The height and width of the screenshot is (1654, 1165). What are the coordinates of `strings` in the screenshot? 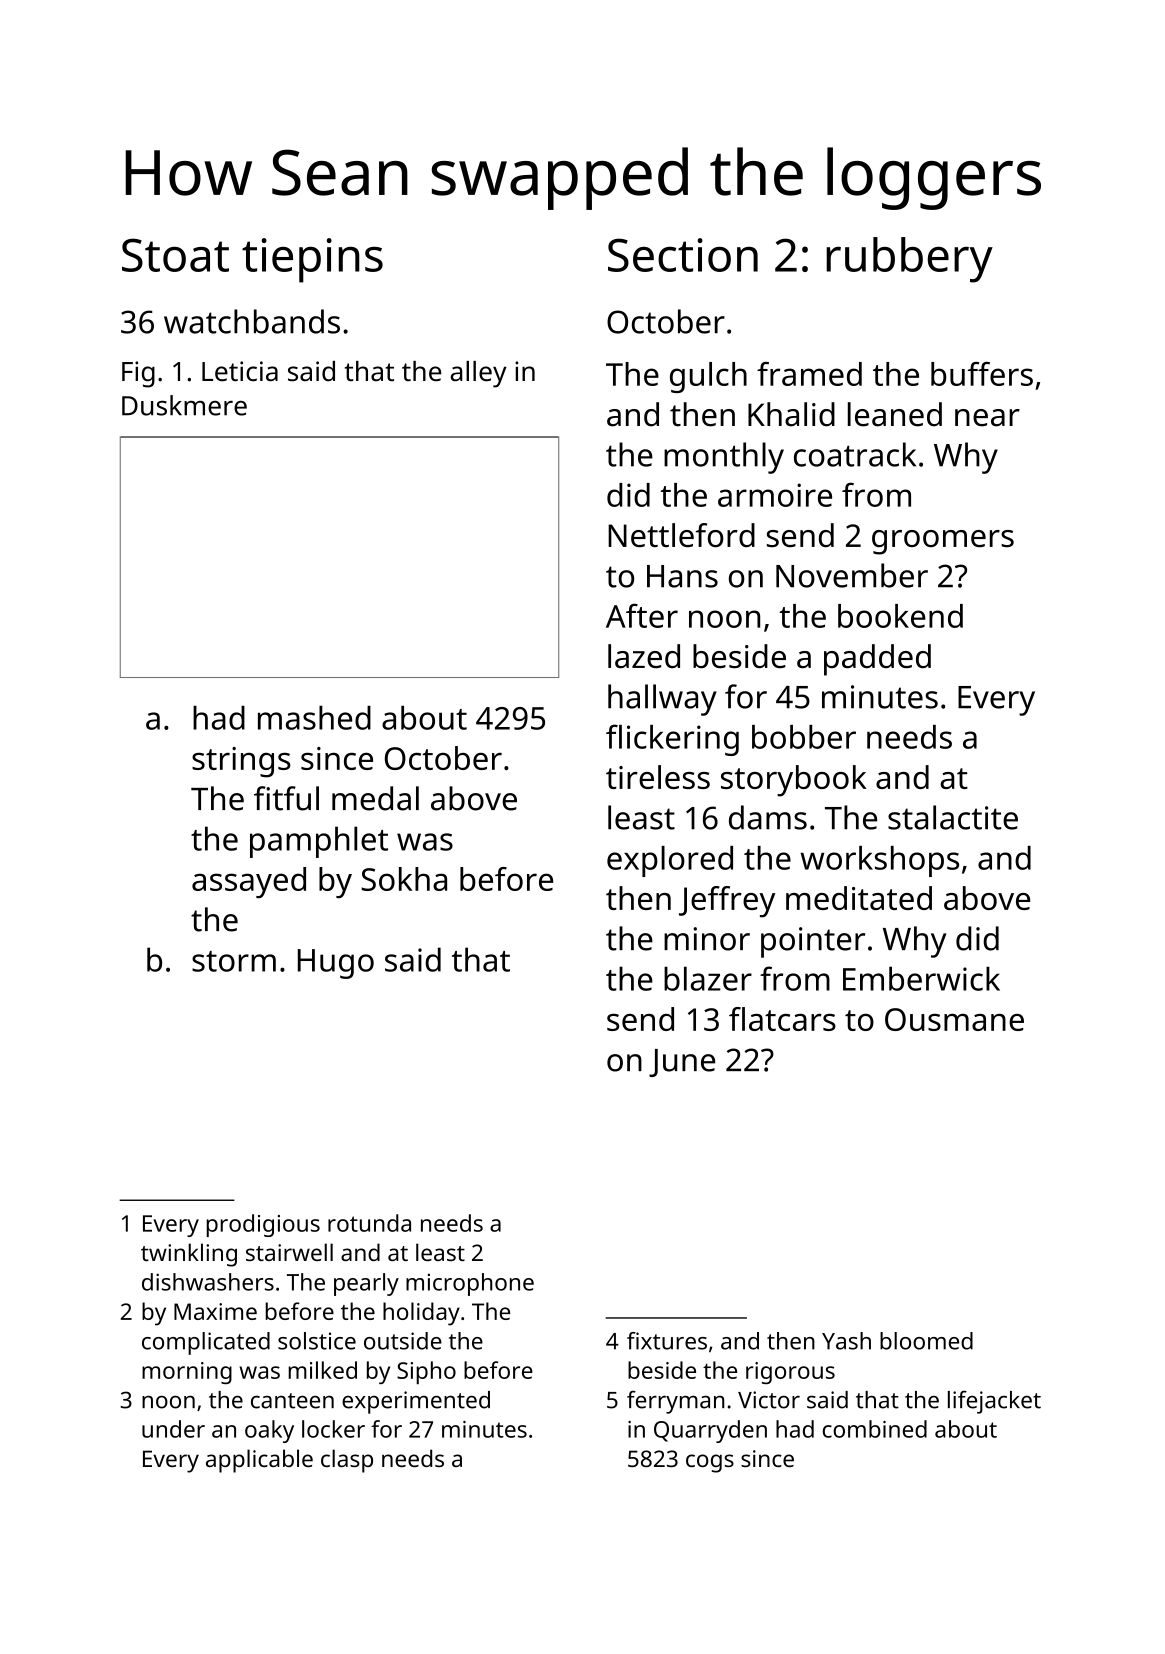 It's located at (241, 762).
